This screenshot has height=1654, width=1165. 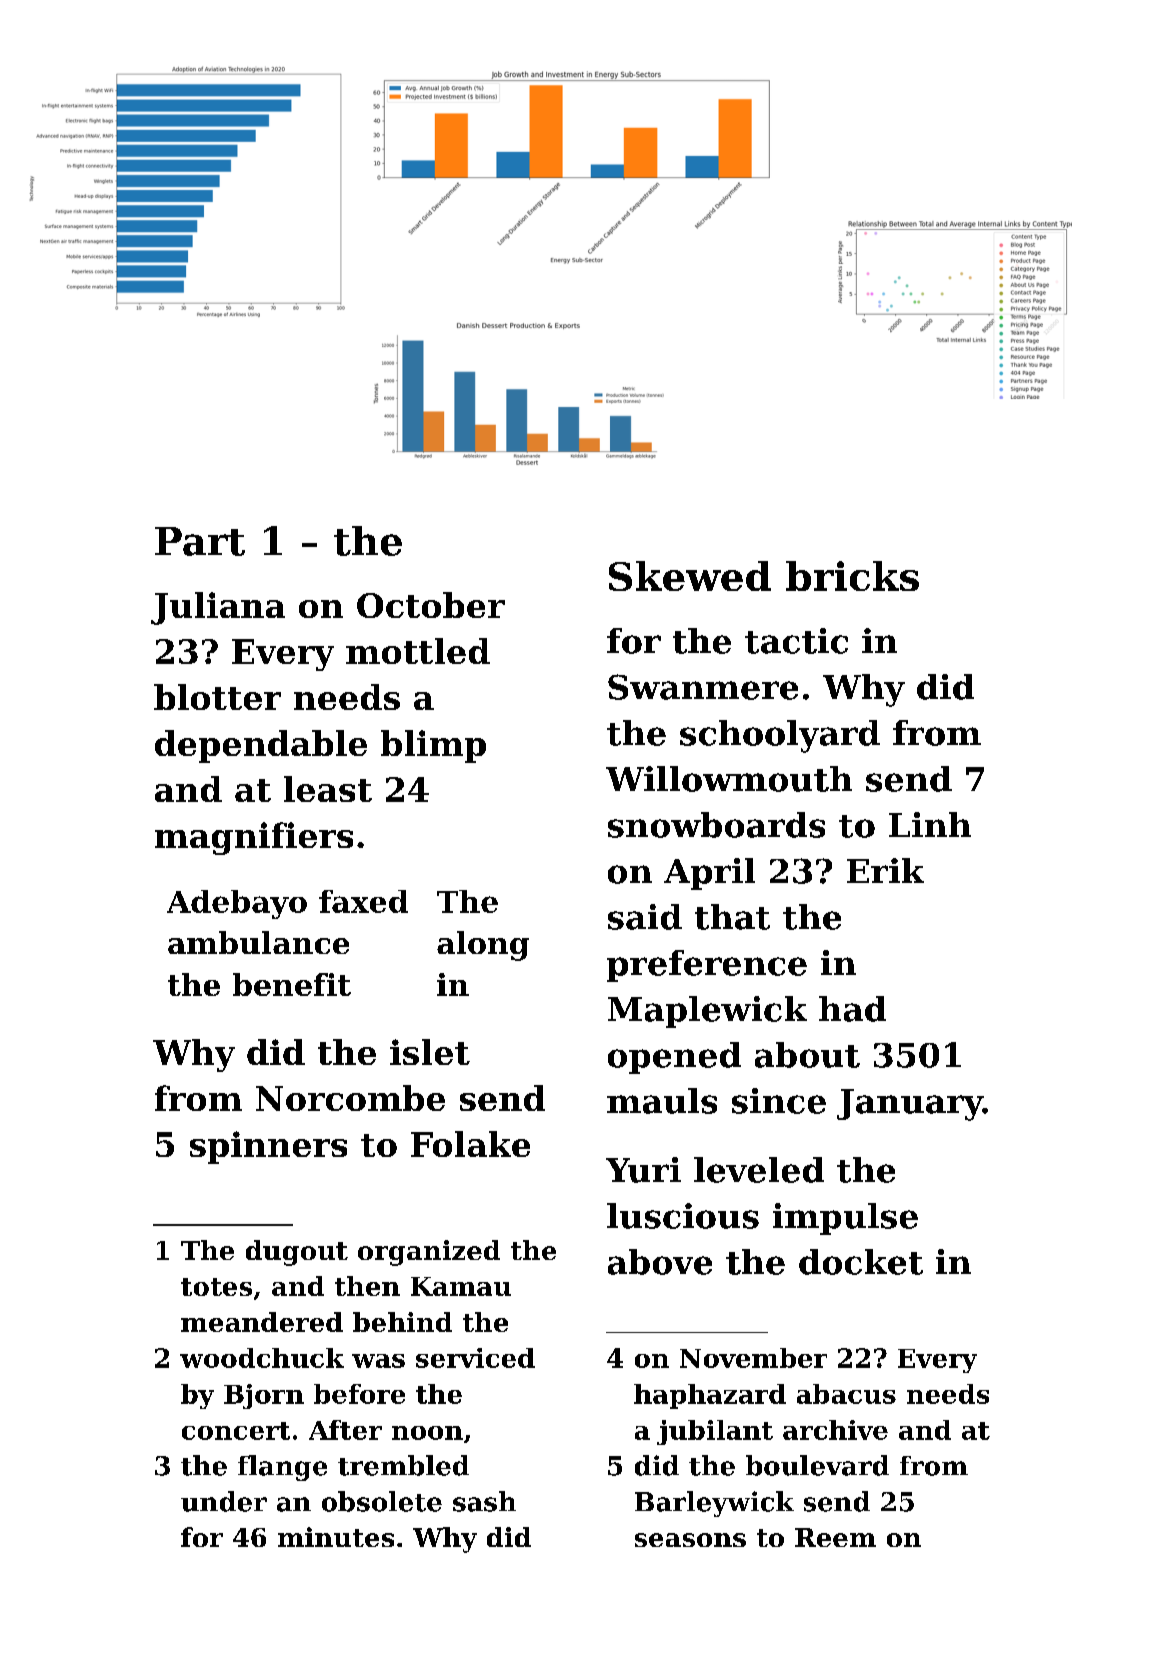 What do you see at coordinates (268, 1147) in the screenshot?
I see `spinners` at bounding box center [268, 1147].
